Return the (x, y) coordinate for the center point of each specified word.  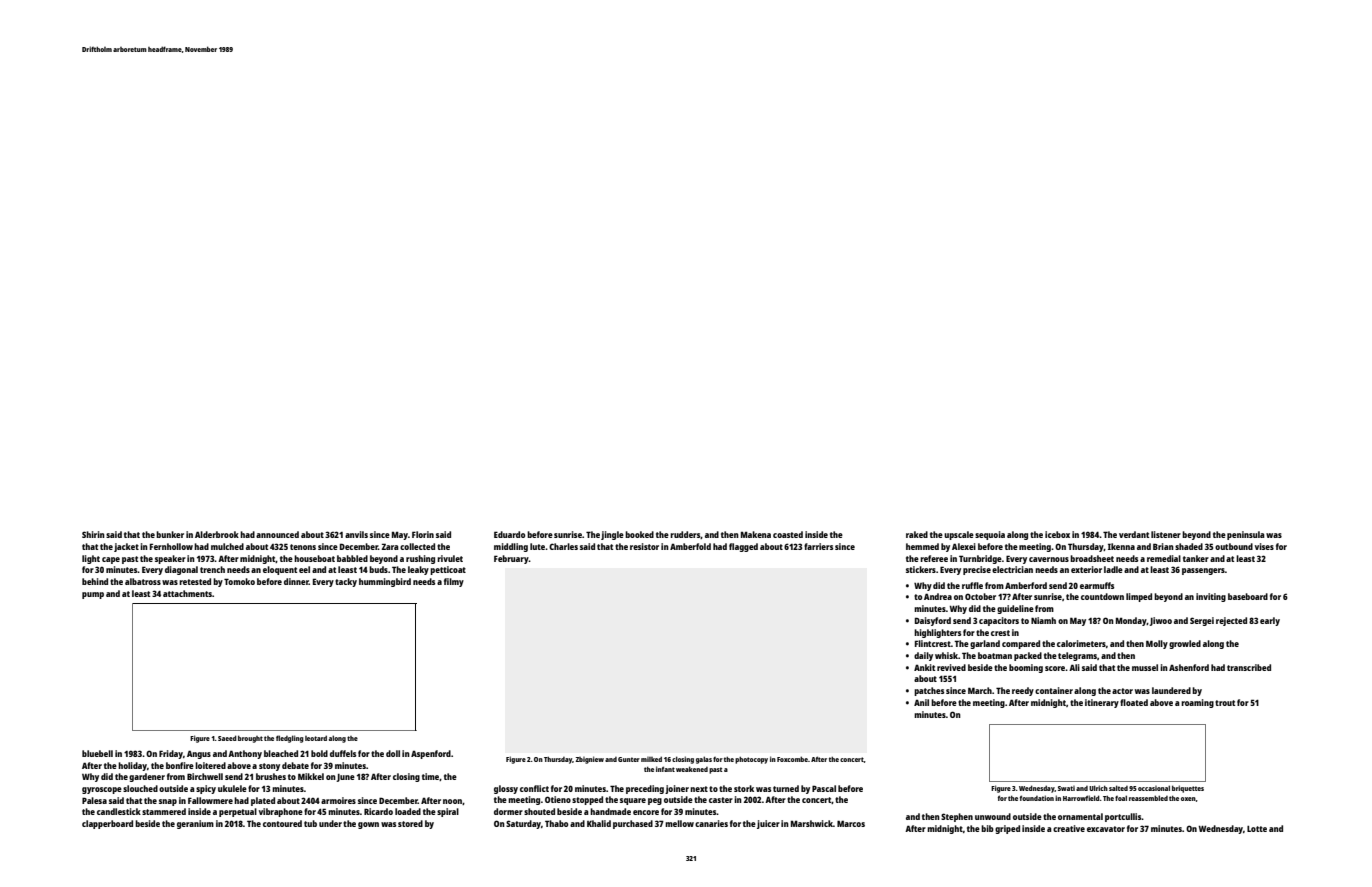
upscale (959, 535)
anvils (356, 534)
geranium (195, 824)
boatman (995, 655)
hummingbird (385, 582)
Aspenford (431, 754)
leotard (316, 738)
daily (923, 656)
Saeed (227, 738)
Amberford (1026, 585)
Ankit (924, 667)
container (1054, 690)
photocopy (751, 760)
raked (917, 534)
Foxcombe (792, 759)
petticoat (448, 570)
